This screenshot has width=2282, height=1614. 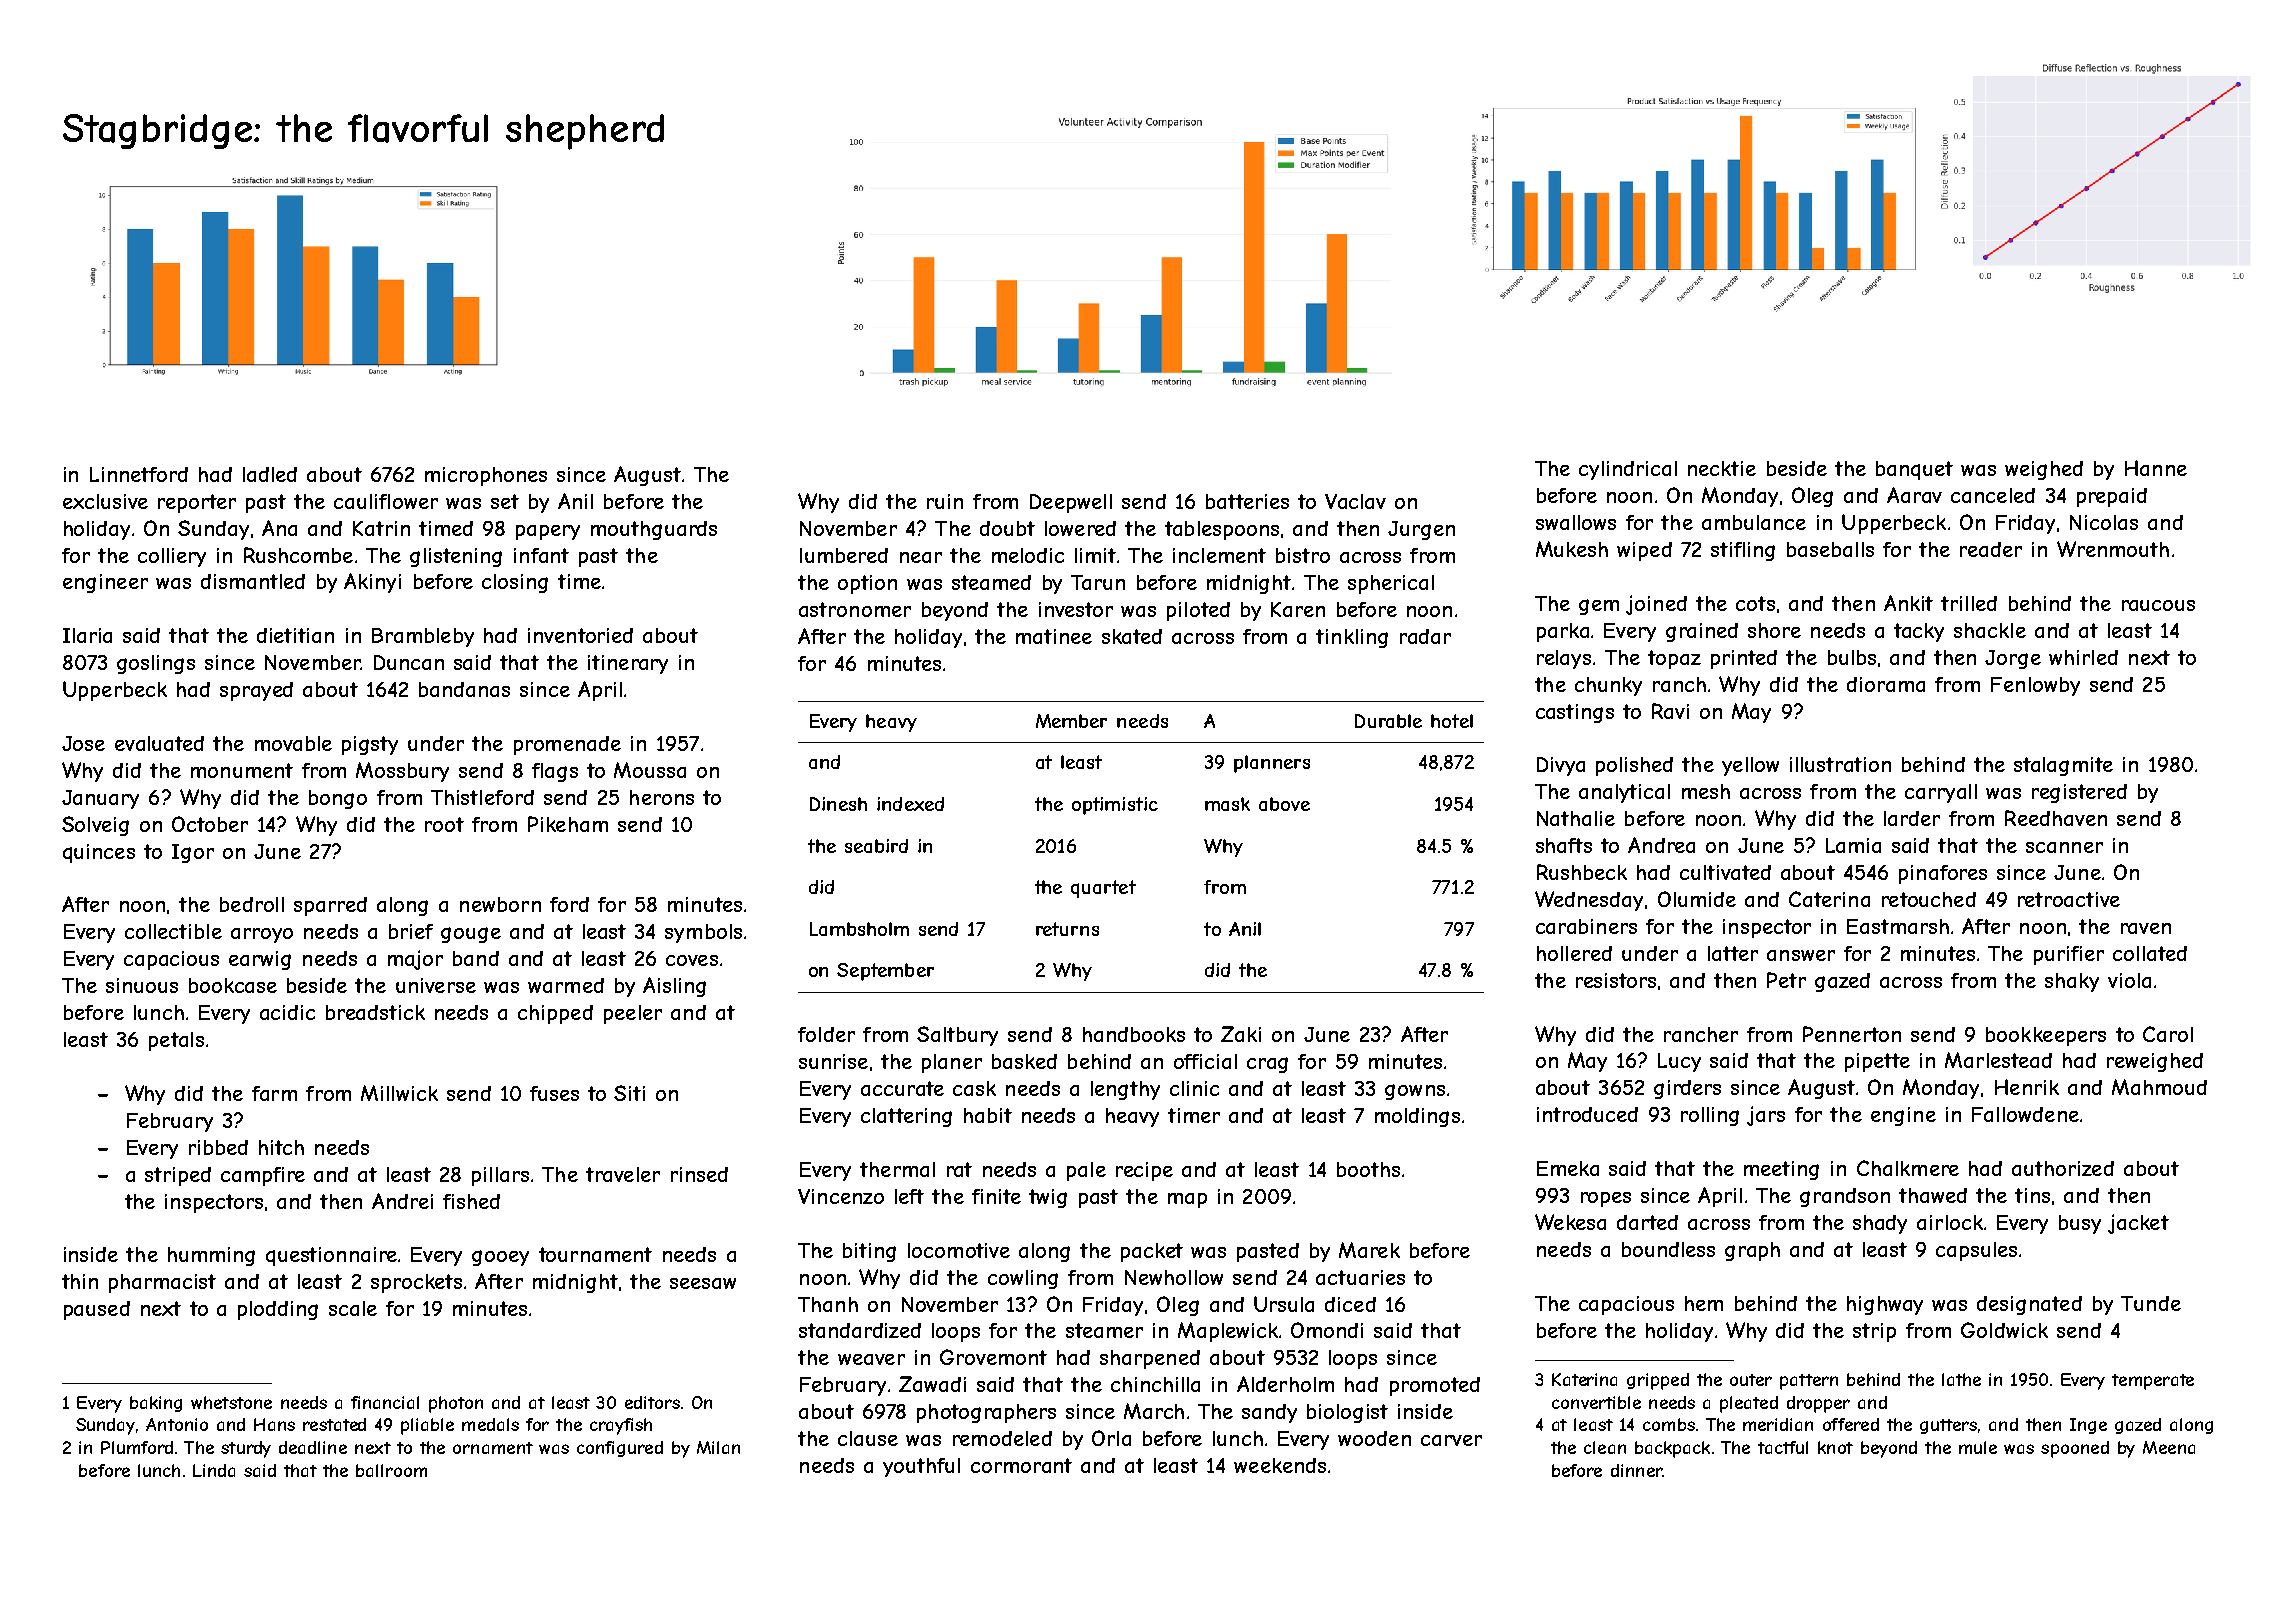 I want to click on ribbed, so click(x=218, y=1147).
